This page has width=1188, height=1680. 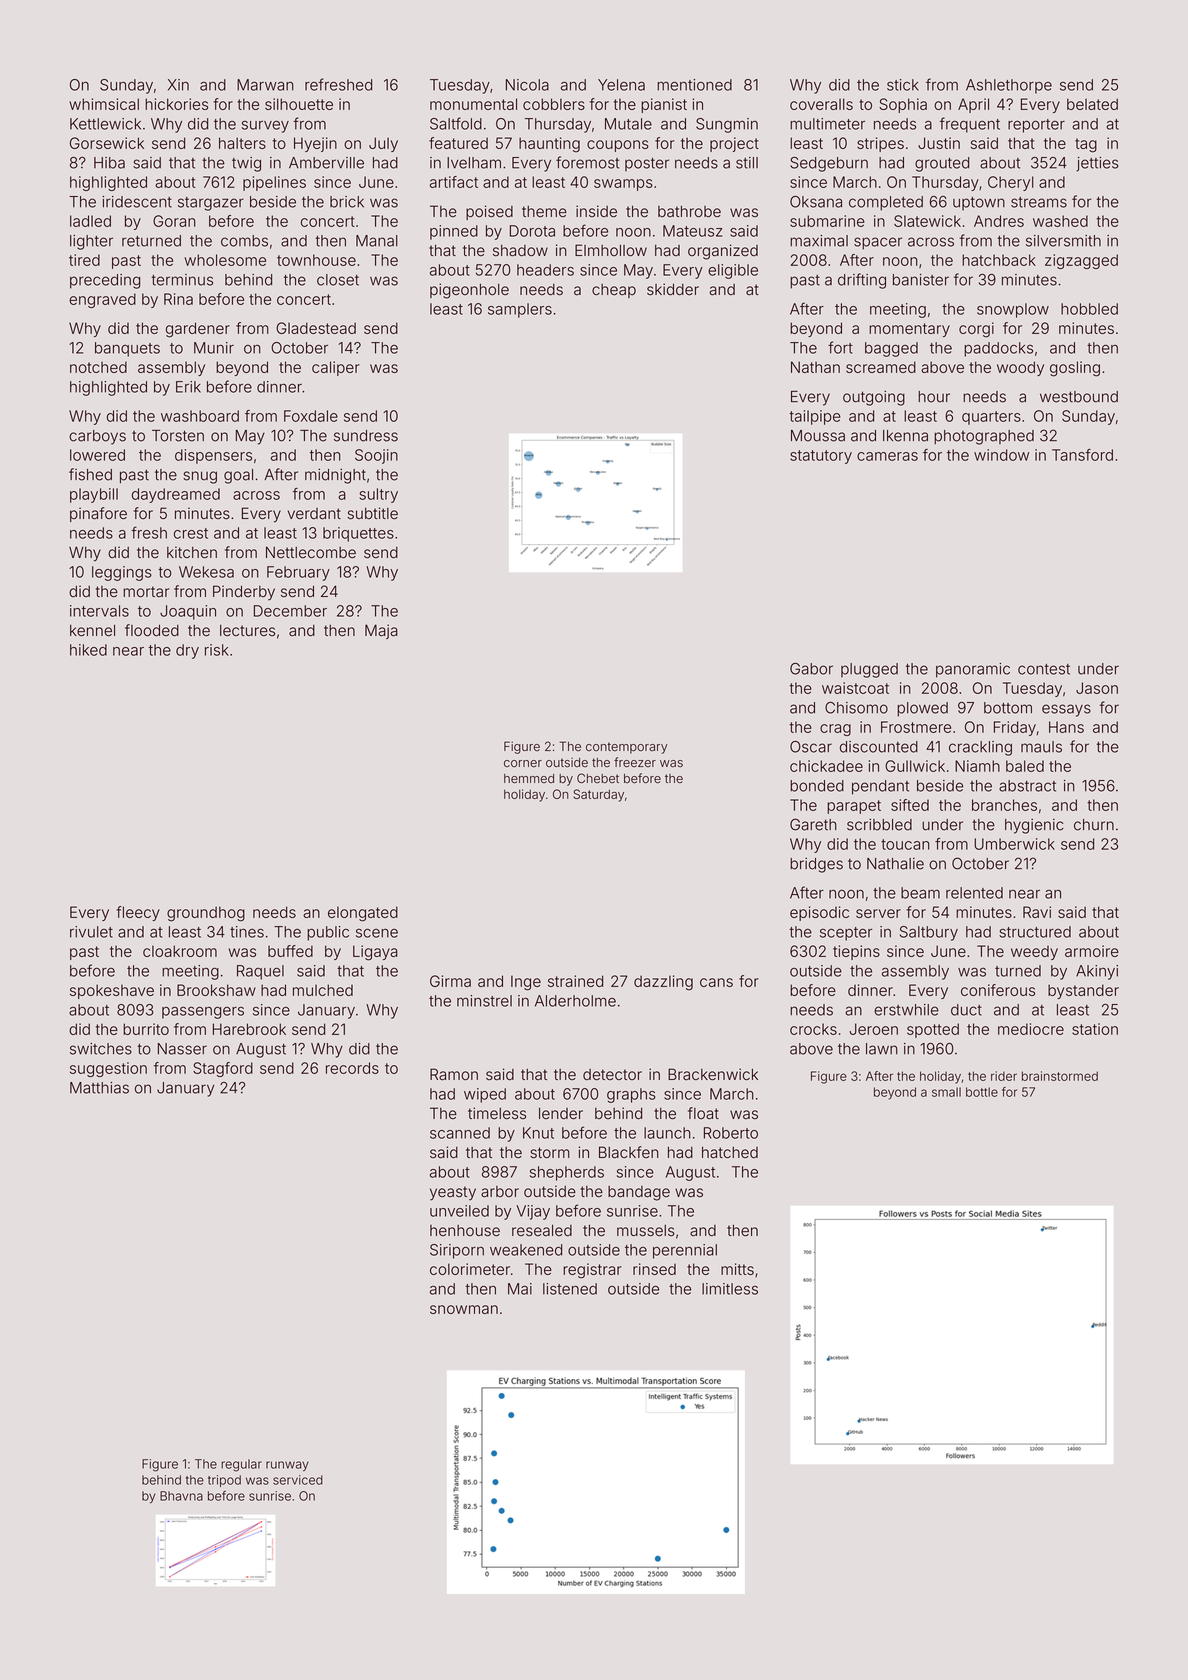 I want to click on bottle, so click(x=982, y=1092).
